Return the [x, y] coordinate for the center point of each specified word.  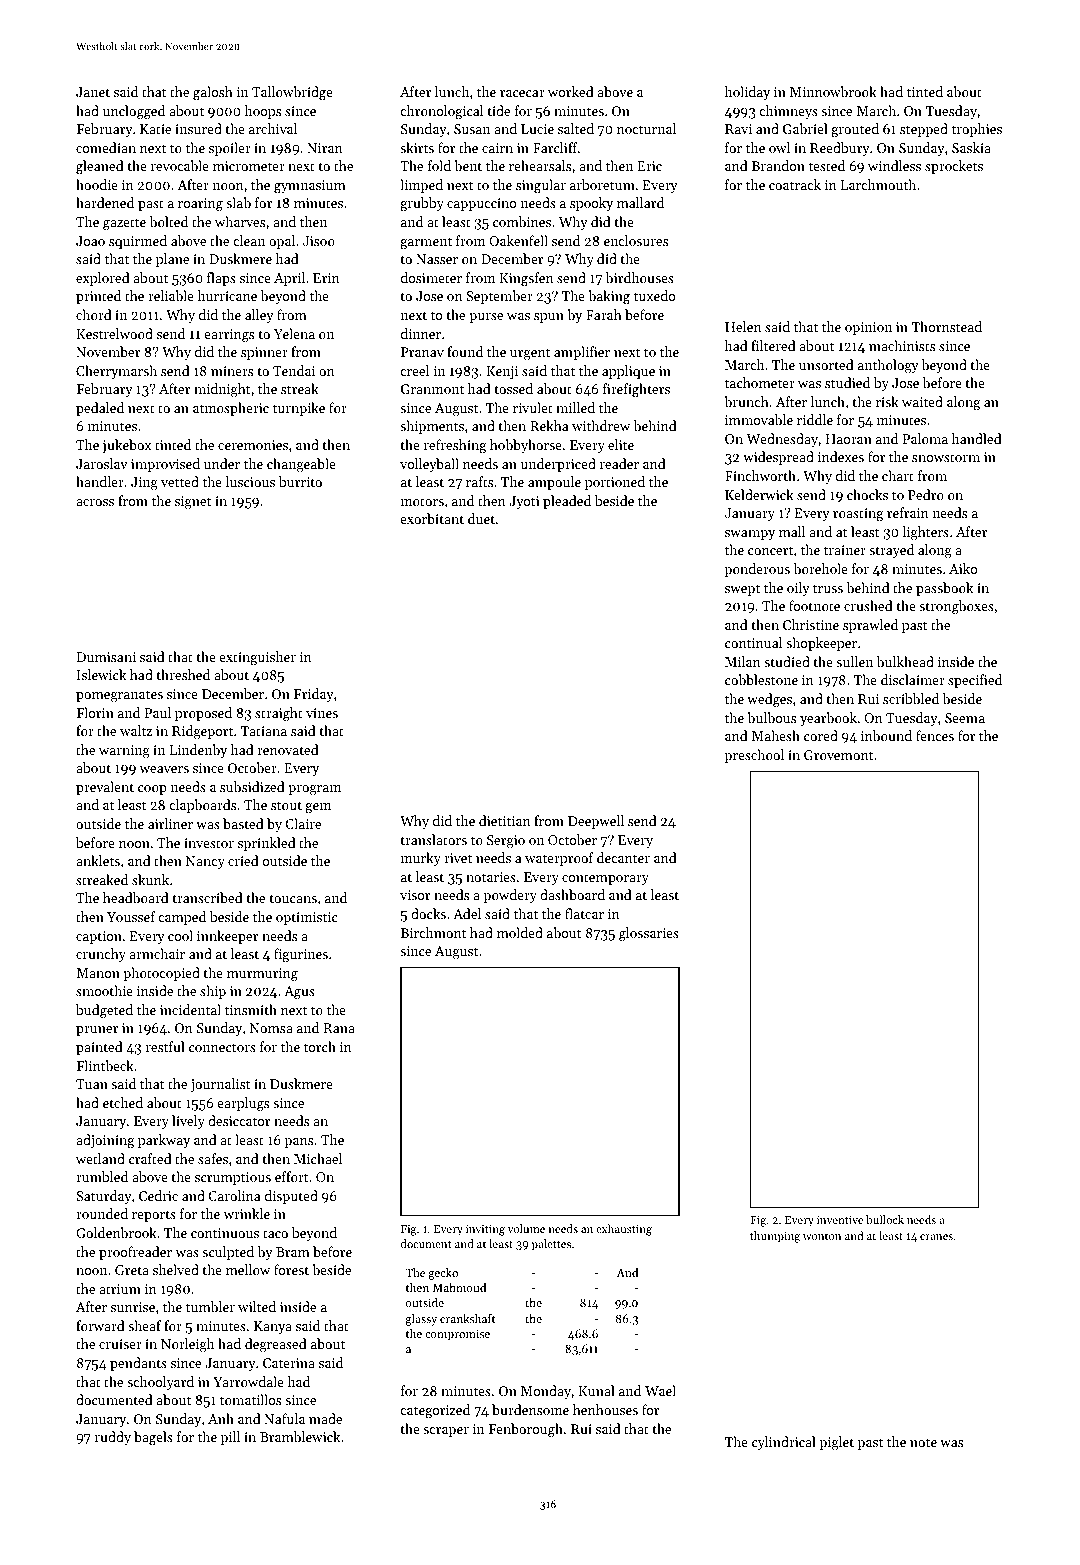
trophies [977, 130]
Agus [299, 992]
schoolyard [160, 1383]
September [500, 297]
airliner [170, 823]
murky [421, 859]
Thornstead [947, 326]
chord [94, 314]
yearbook [828, 719]
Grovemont [838, 755]
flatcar [584, 913]
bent [468, 165]
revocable [180, 165]
